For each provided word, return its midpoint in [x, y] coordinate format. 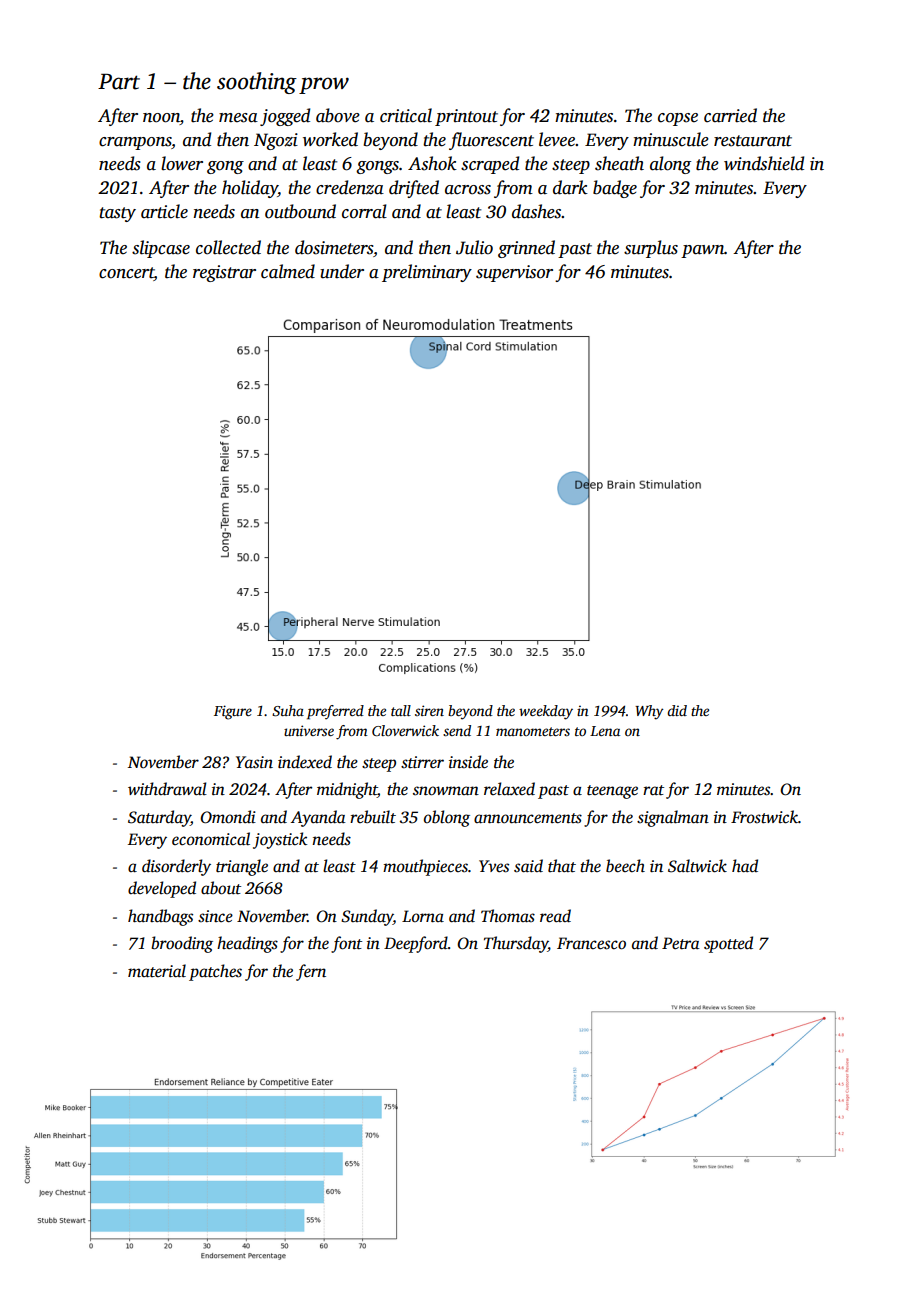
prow [324, 85]
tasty [117, 214]
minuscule [671, 139]
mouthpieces [425, 867]
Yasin [254, 762]
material [157, 971]
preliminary [427, 273]
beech [625, 866]
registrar [224, 273]
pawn [702, 251]
